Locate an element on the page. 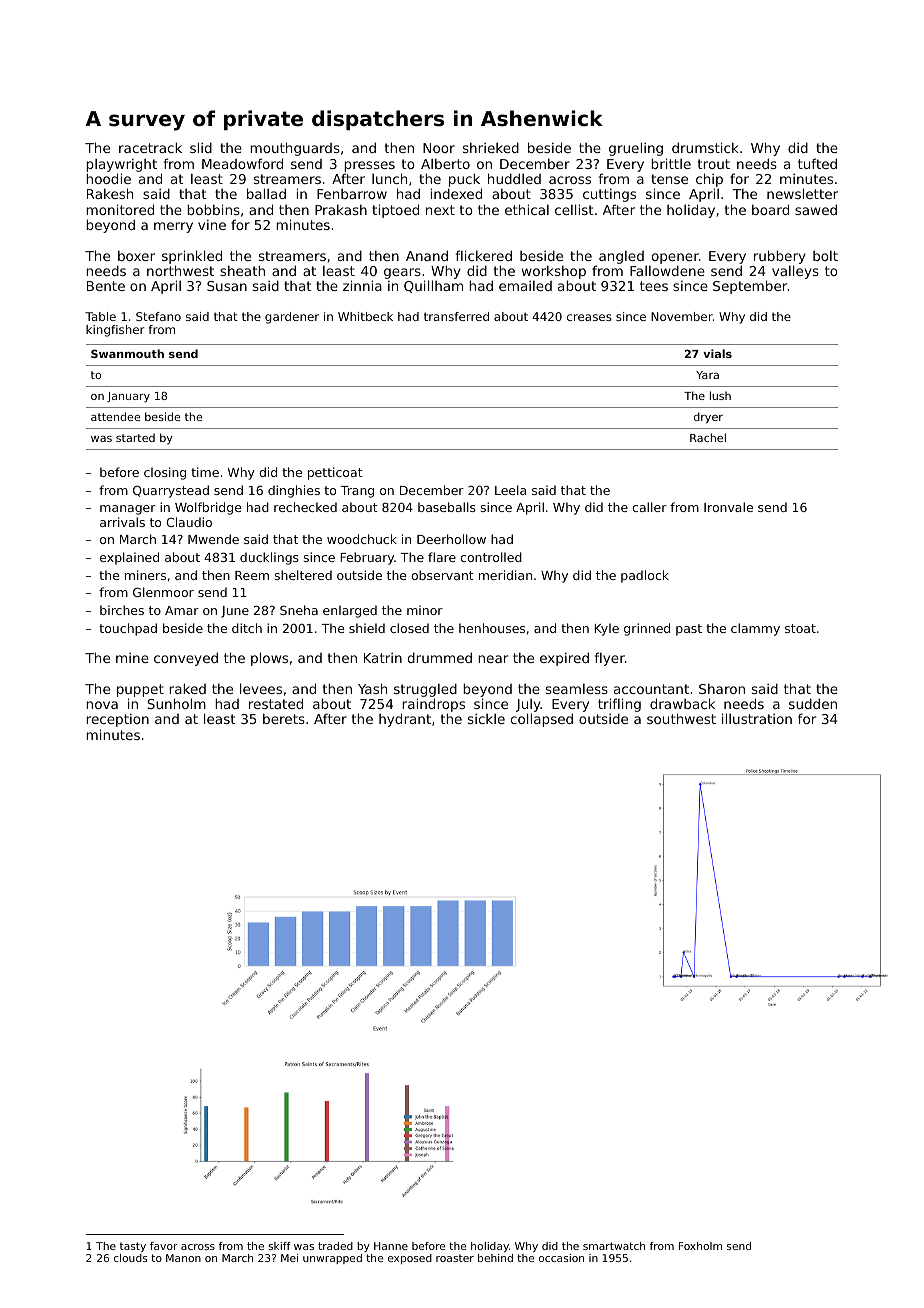 The height and width of the page is (1308, 924). Foxholm is located at coordinates (700, 1246).
